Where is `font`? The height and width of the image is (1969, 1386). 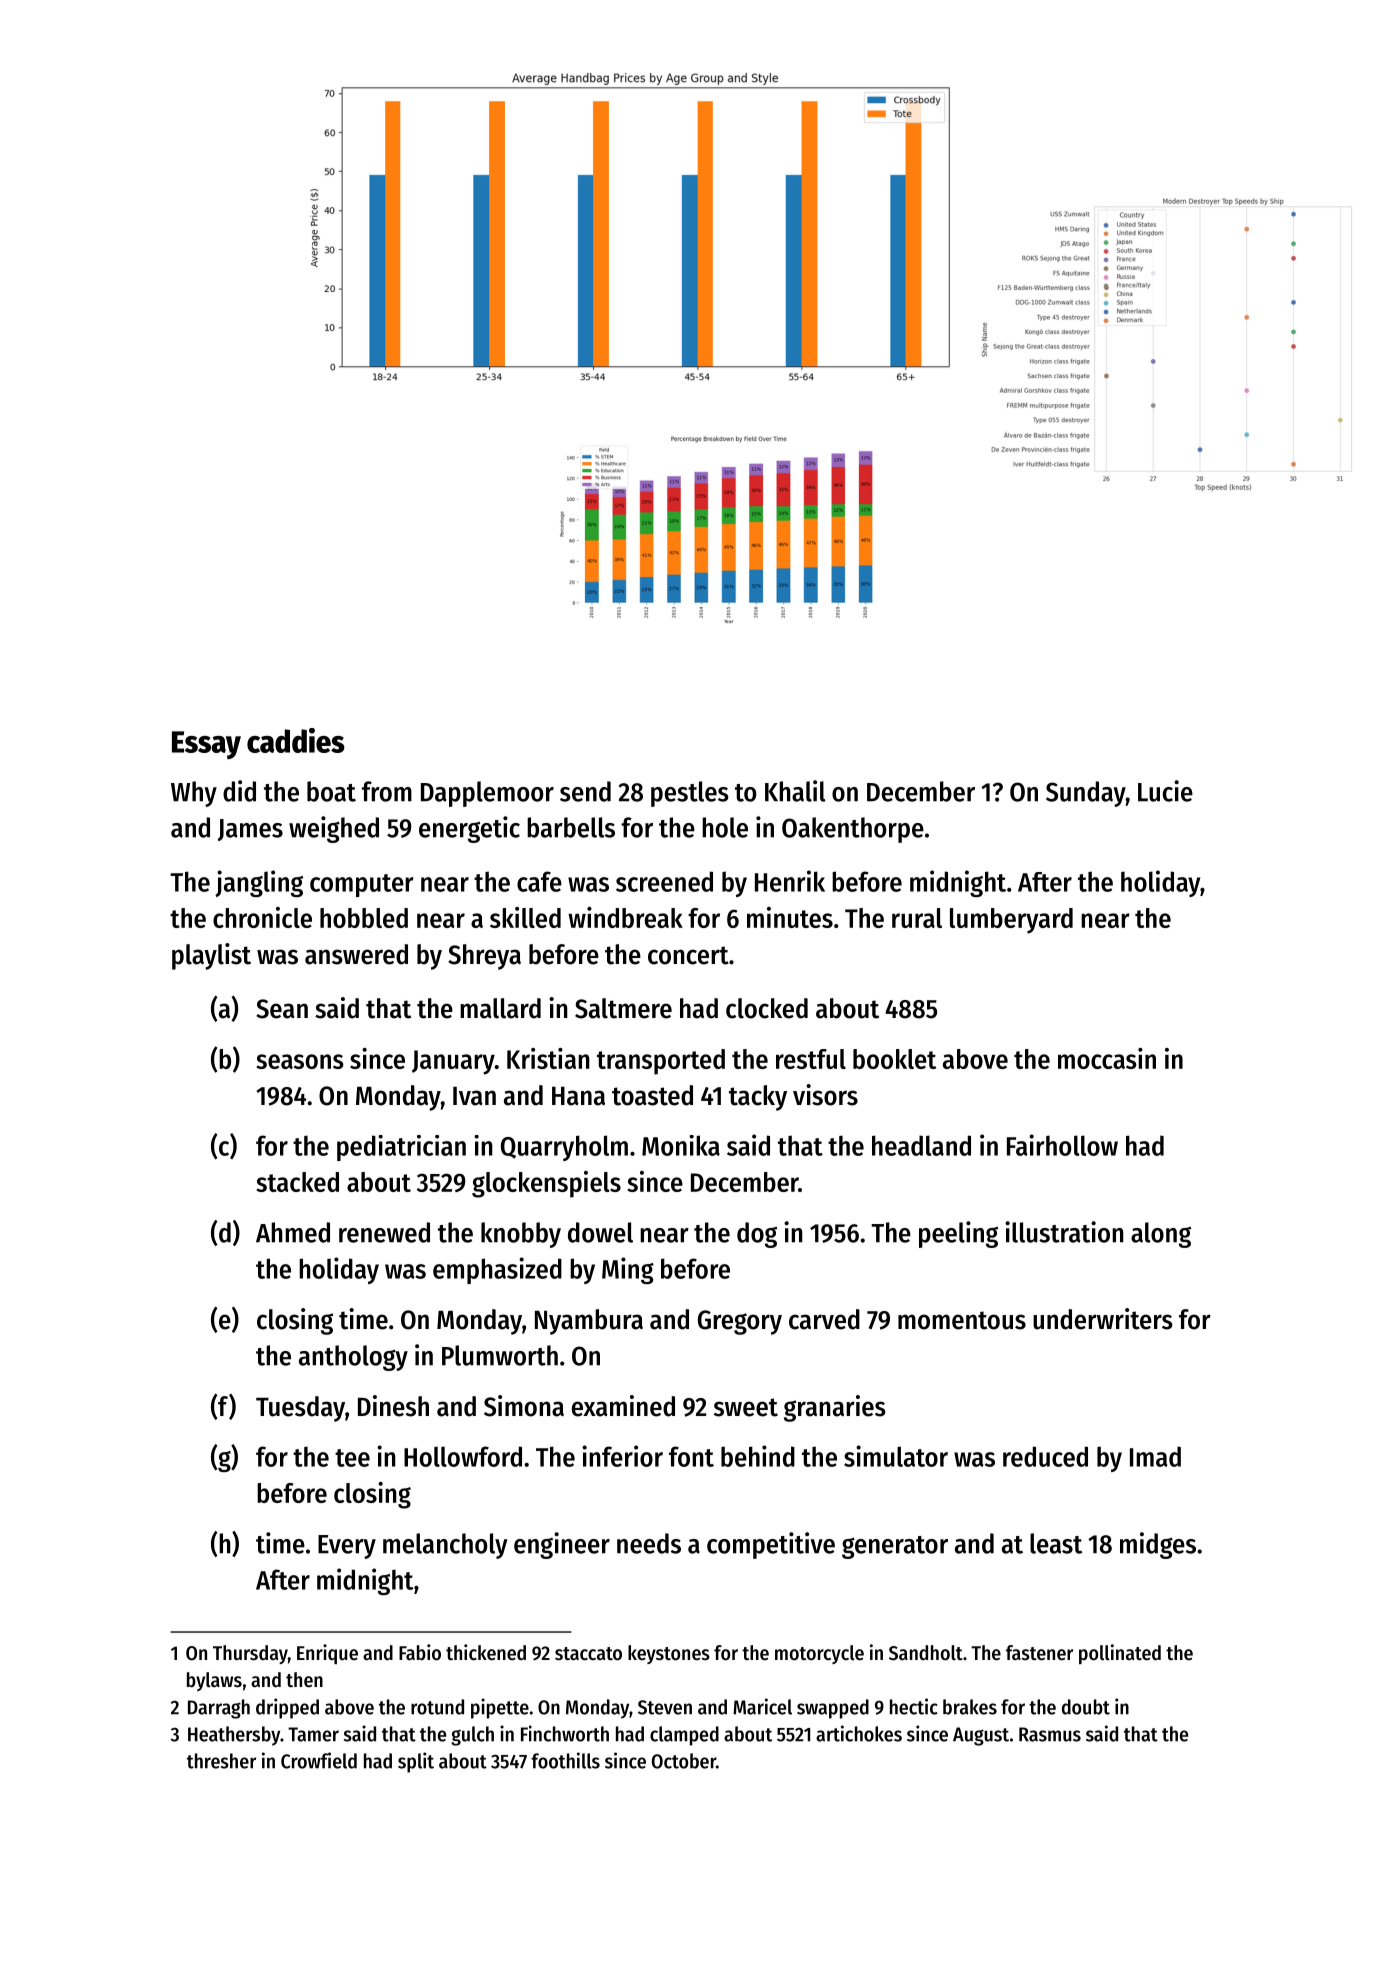 font is located at coordinates (691, 1456).
